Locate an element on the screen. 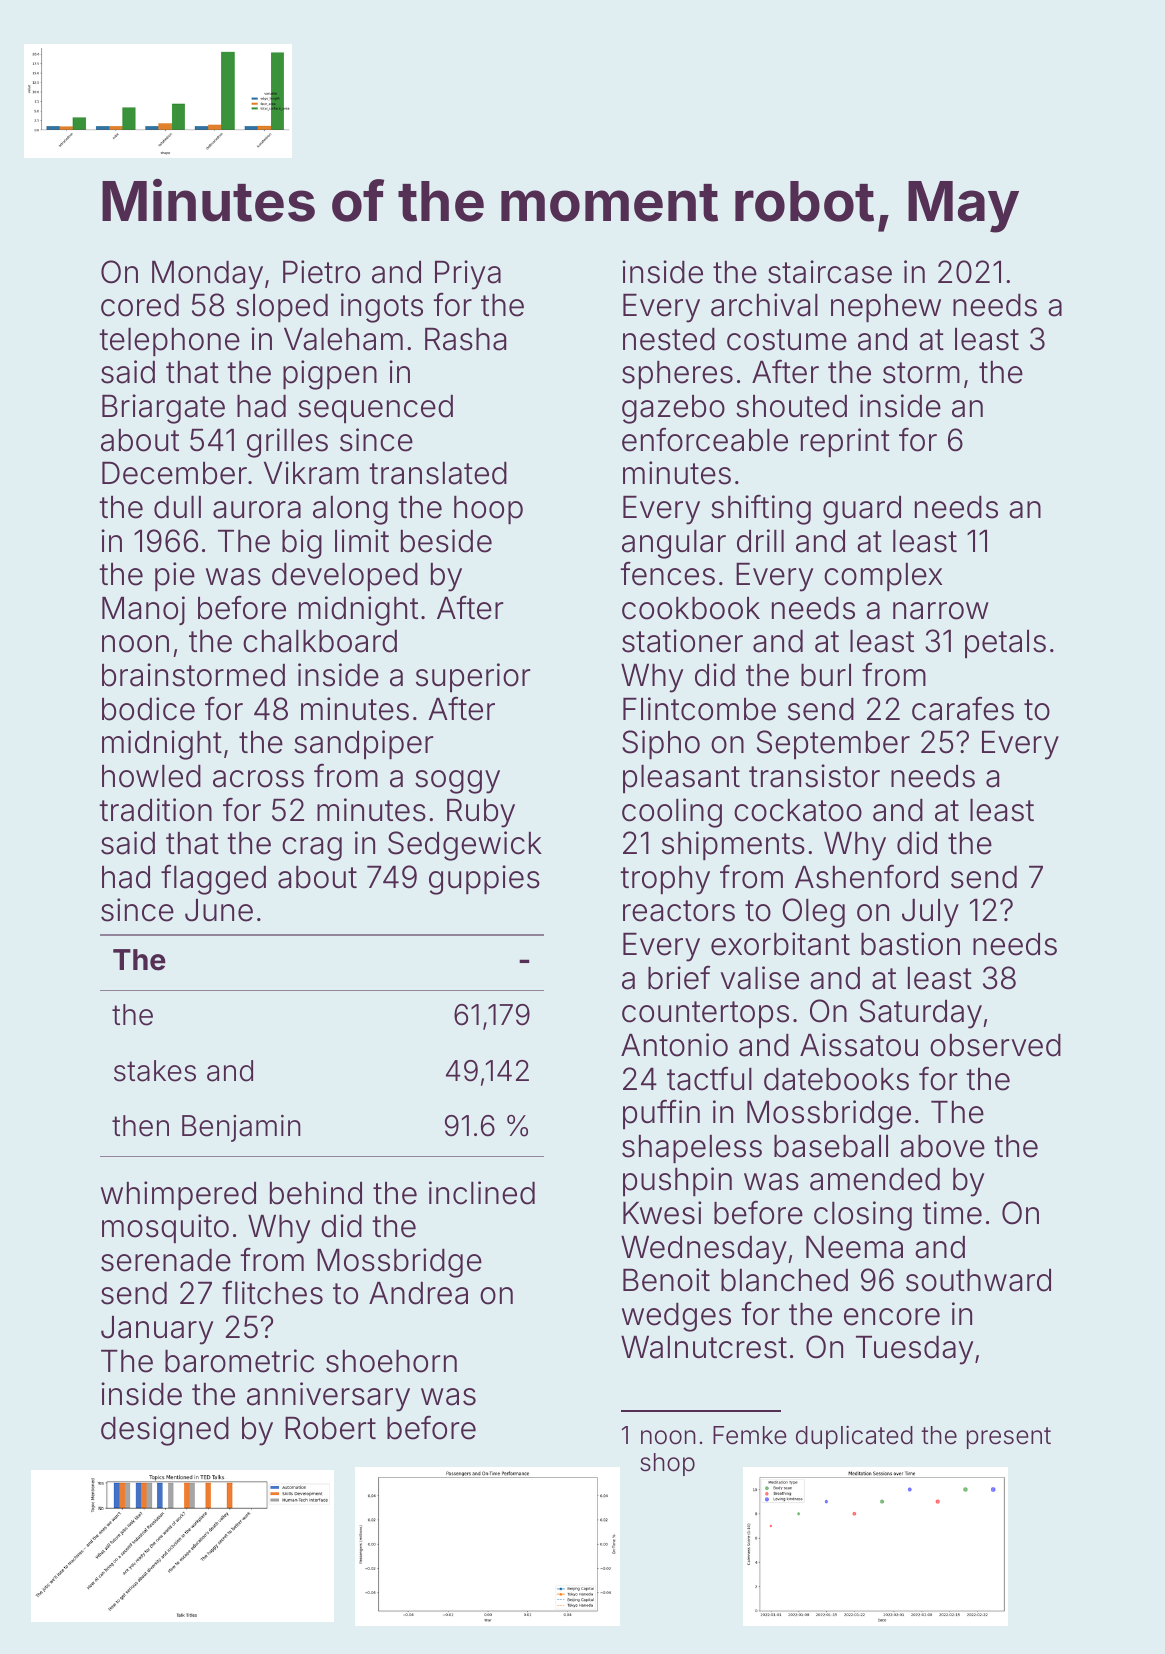  Oleg is located at coordinates (813, 913).
